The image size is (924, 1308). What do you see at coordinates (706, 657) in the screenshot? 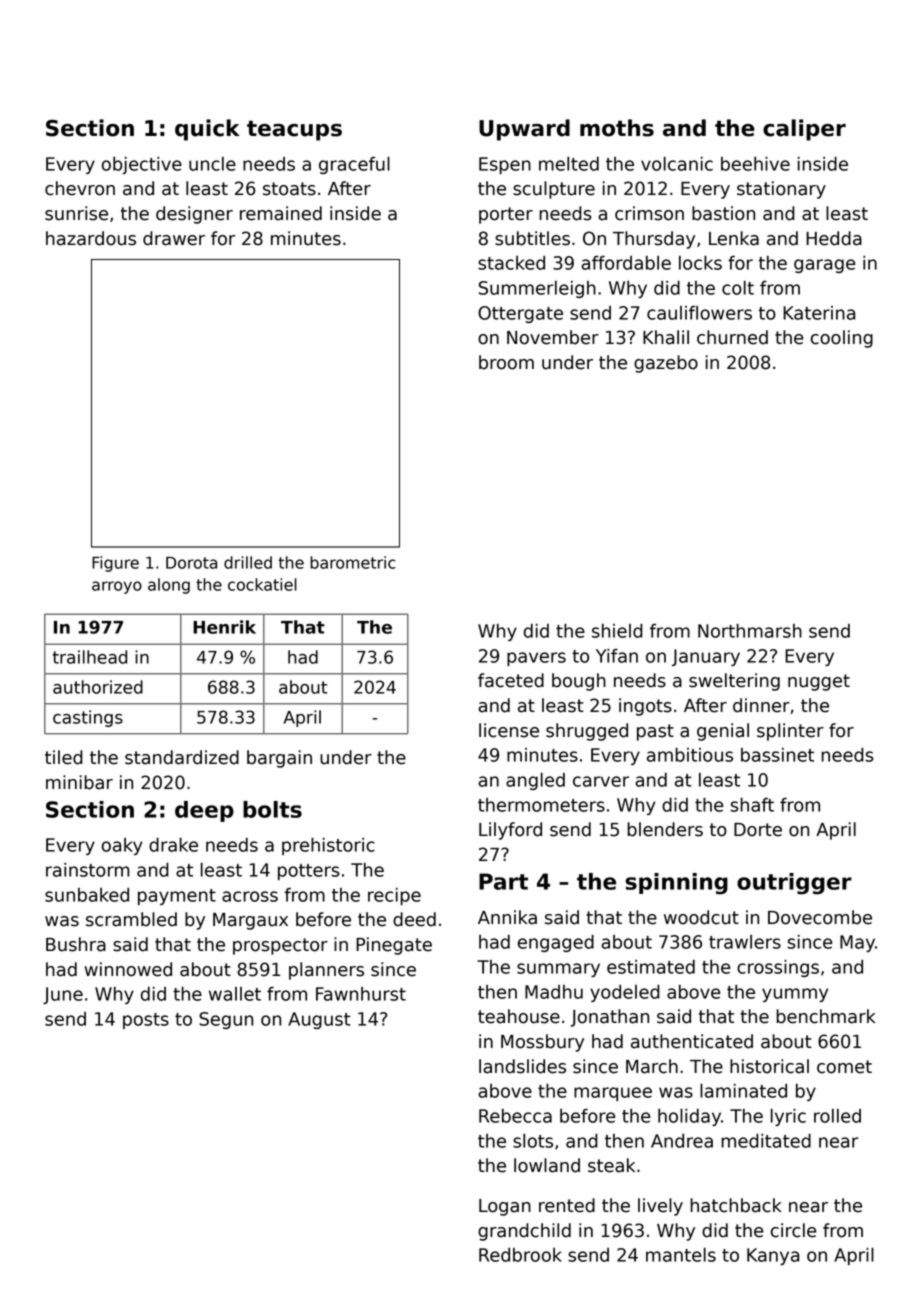
I see `January` at bounding box center [706, 657].
